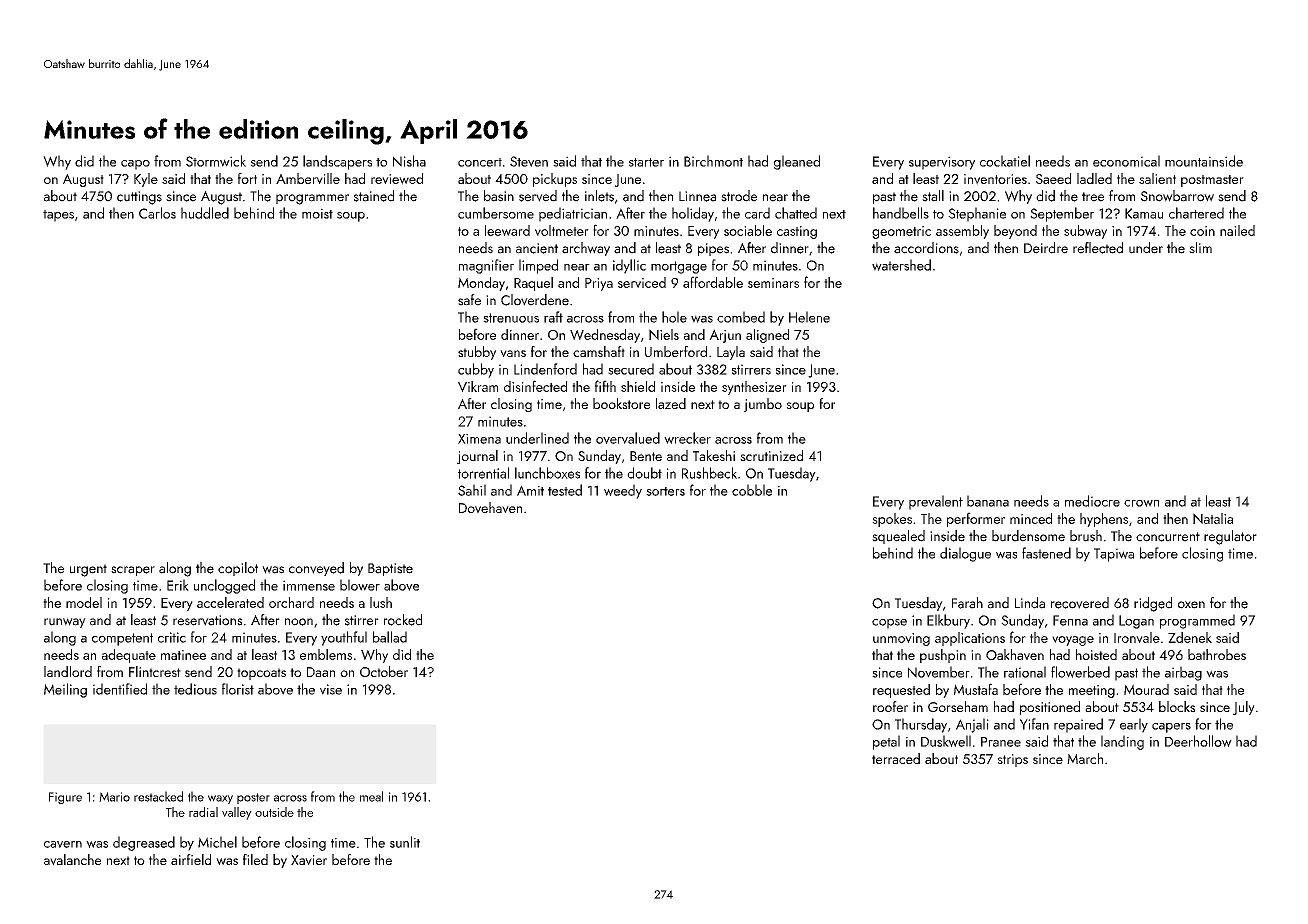 The image size is (1308, 924). Describe the element at coordinates (1096, 654) in the screenshot. I see `hoisted` at that location.
